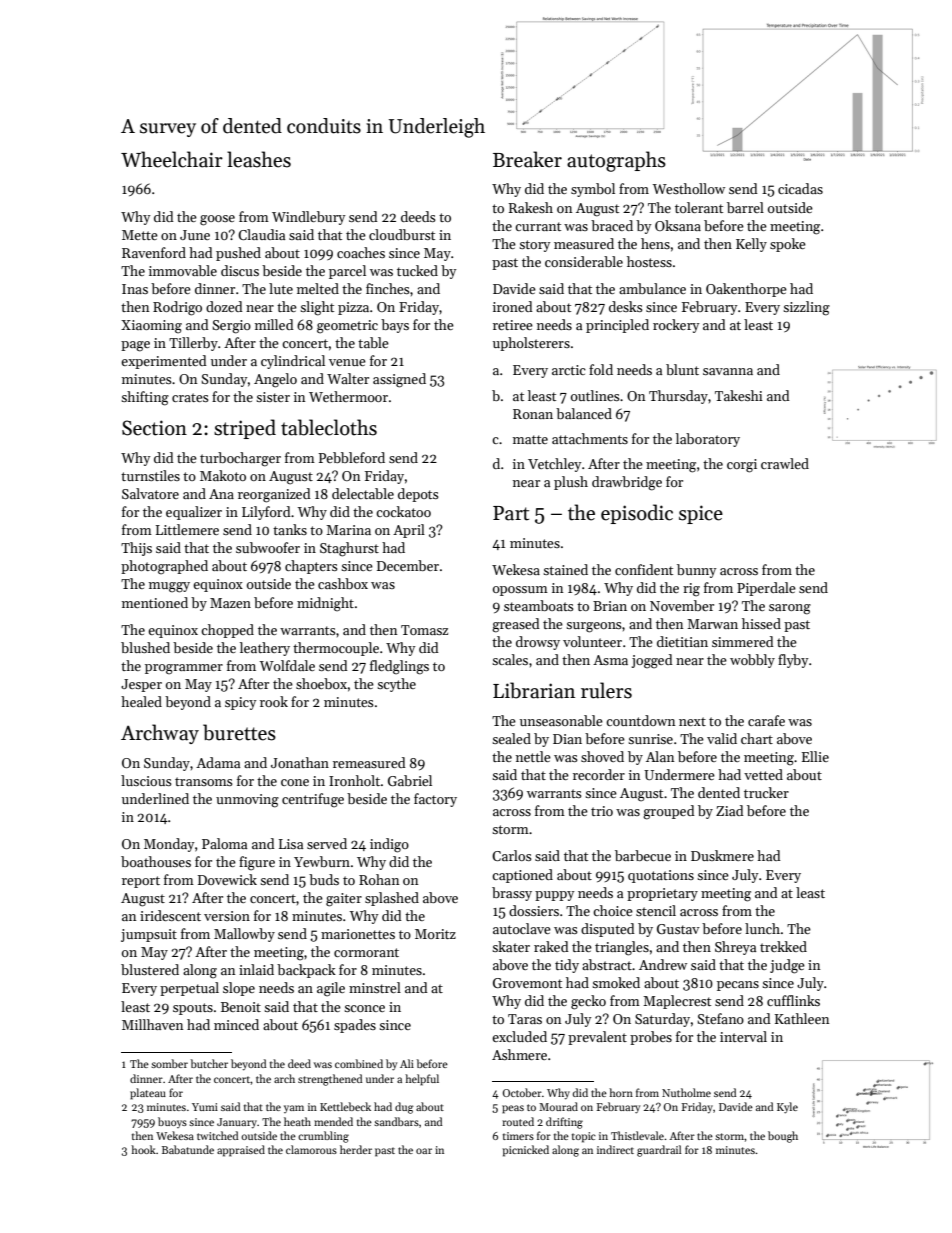  Describe the element at coordinates (606, 690) in the screenshot. I see `rulers` at that location.
